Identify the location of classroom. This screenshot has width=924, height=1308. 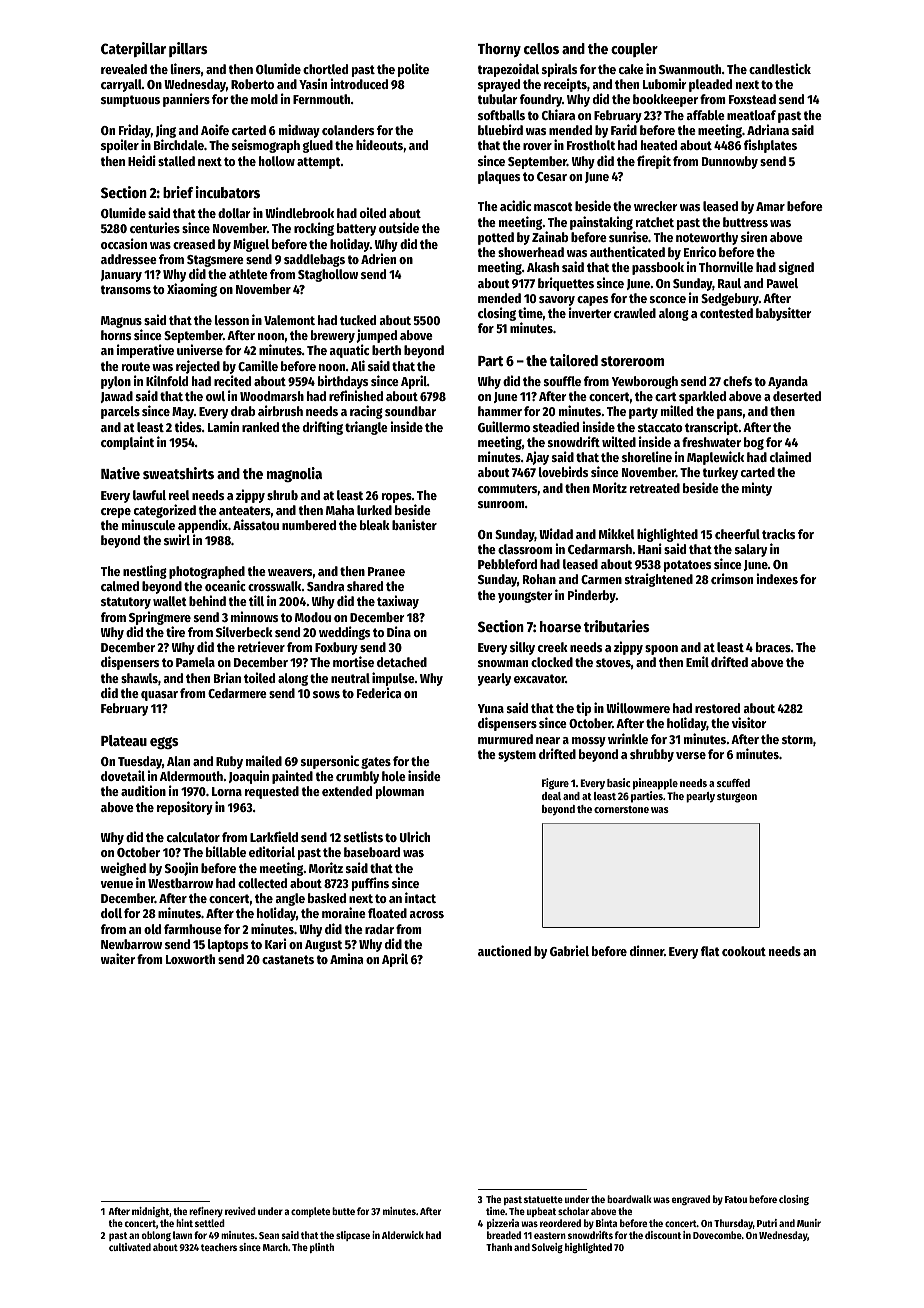
(525, 549).
